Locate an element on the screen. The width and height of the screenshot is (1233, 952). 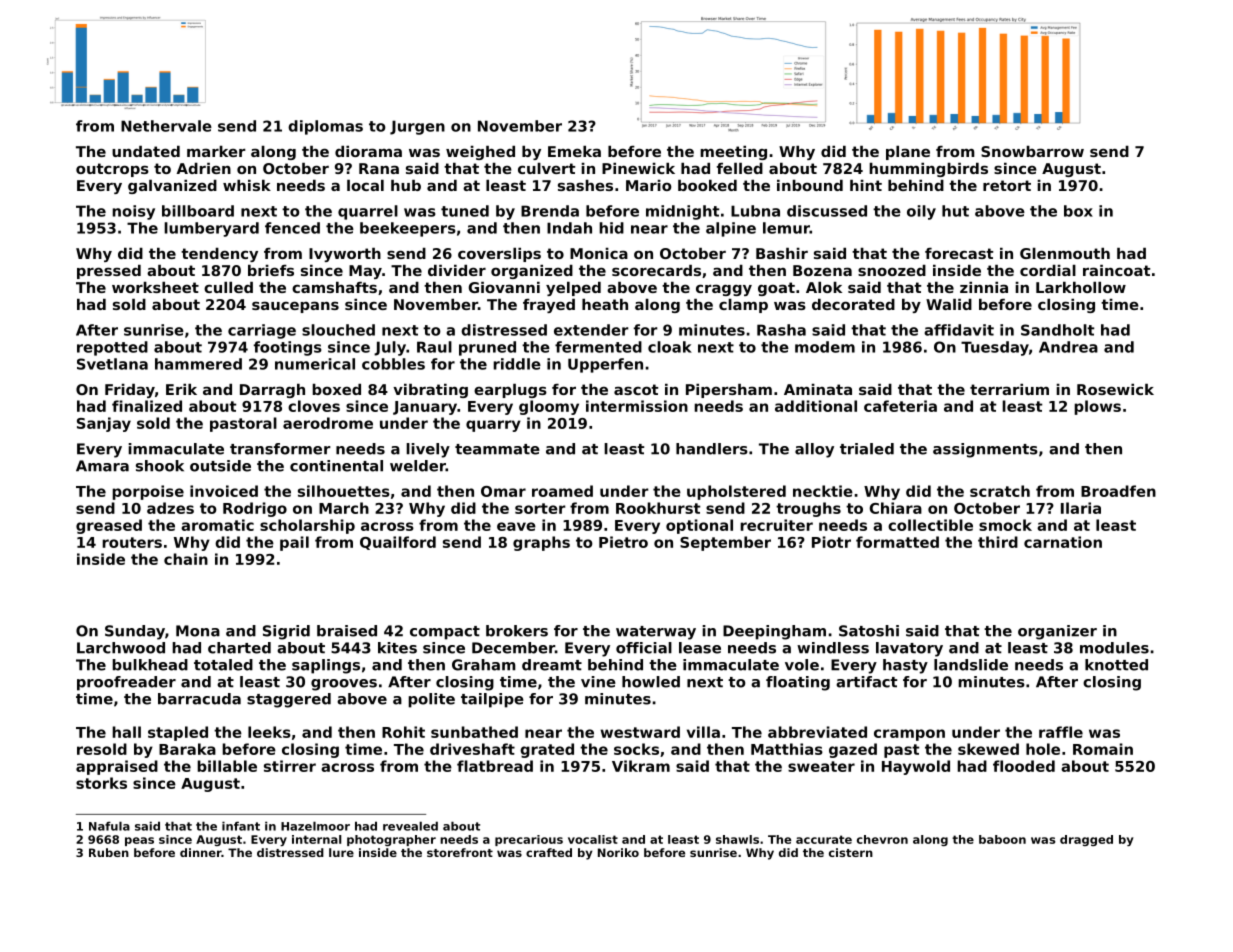
Larkhollow is located at coordinates (1081, 287).
